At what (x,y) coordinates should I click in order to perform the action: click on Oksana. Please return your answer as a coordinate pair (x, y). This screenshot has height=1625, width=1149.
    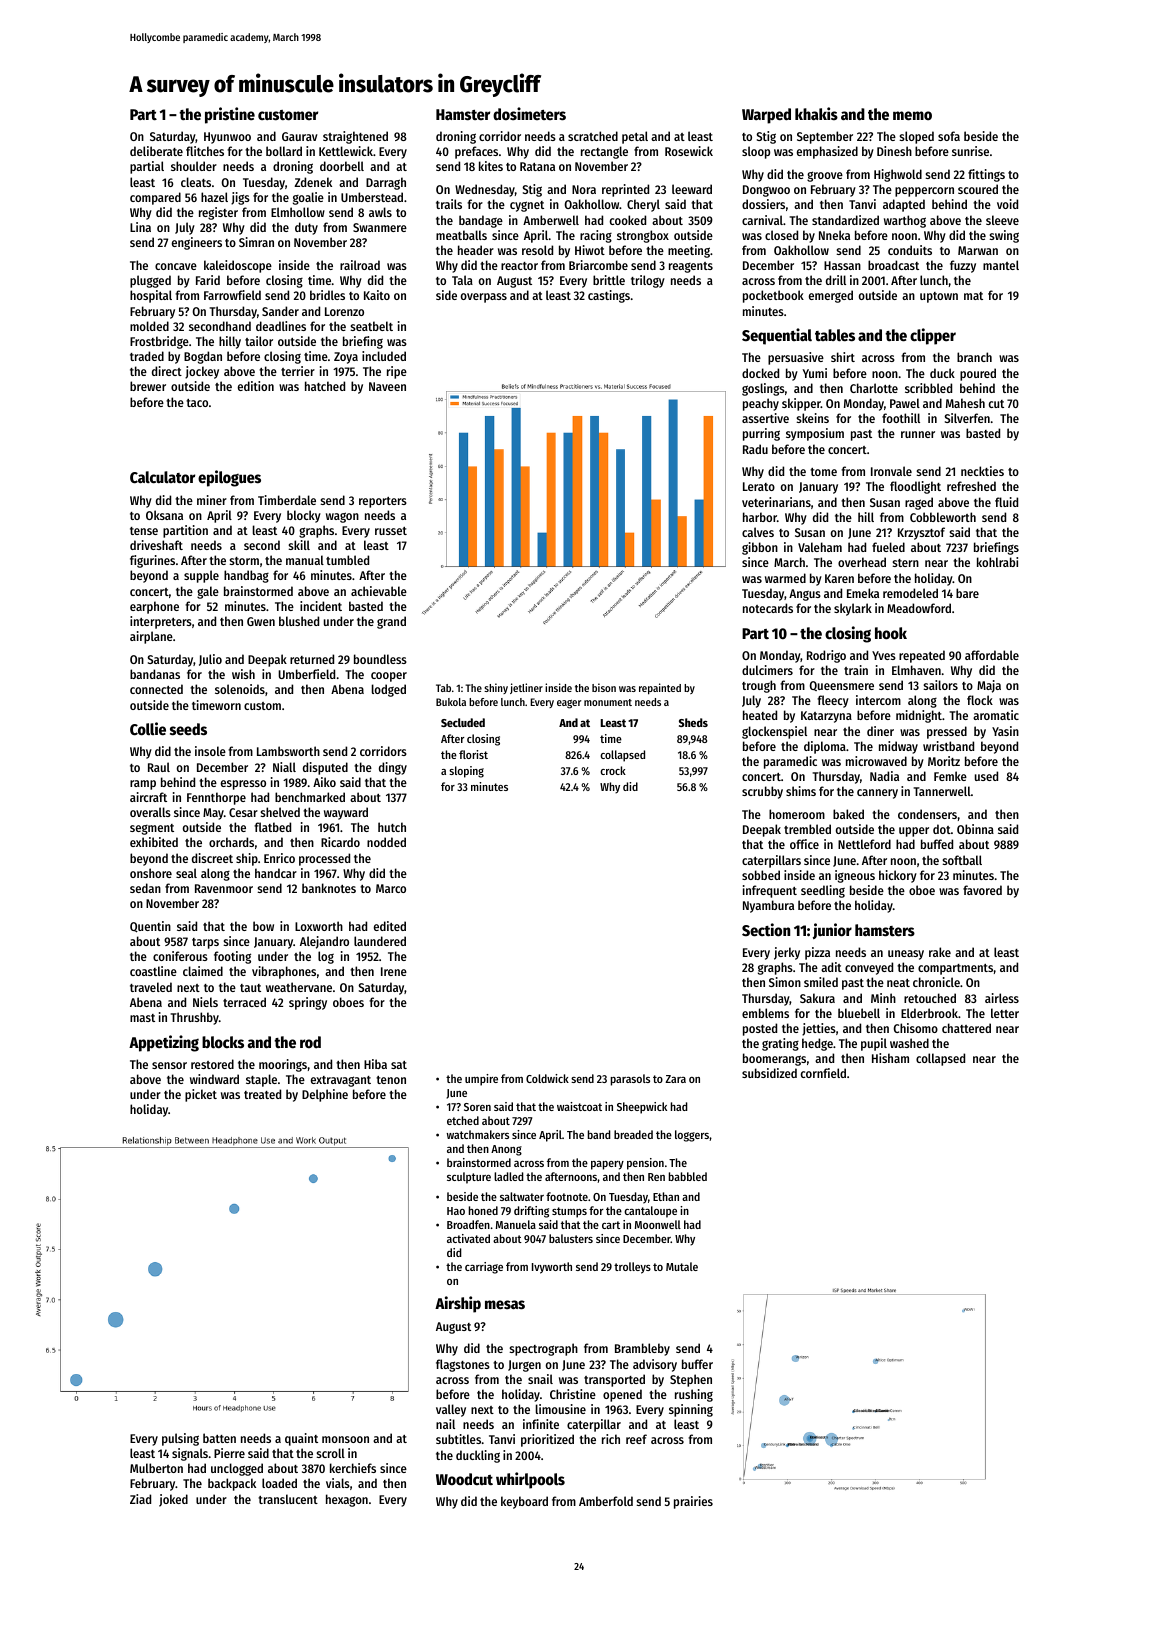
    Looking at the image, I should click on (164, 515).
